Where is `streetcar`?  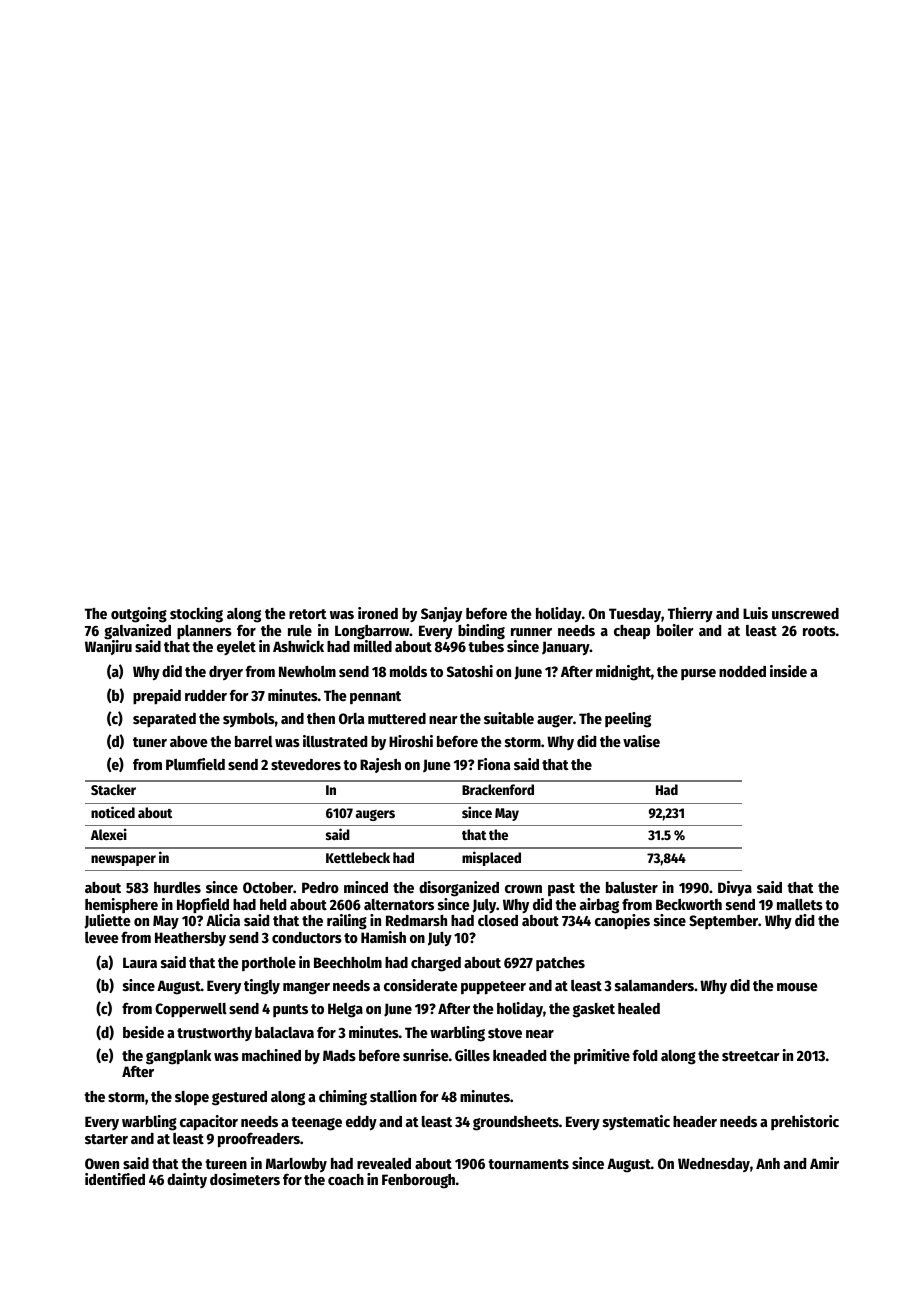
streetcar is located at coordinates (751, 1056).
